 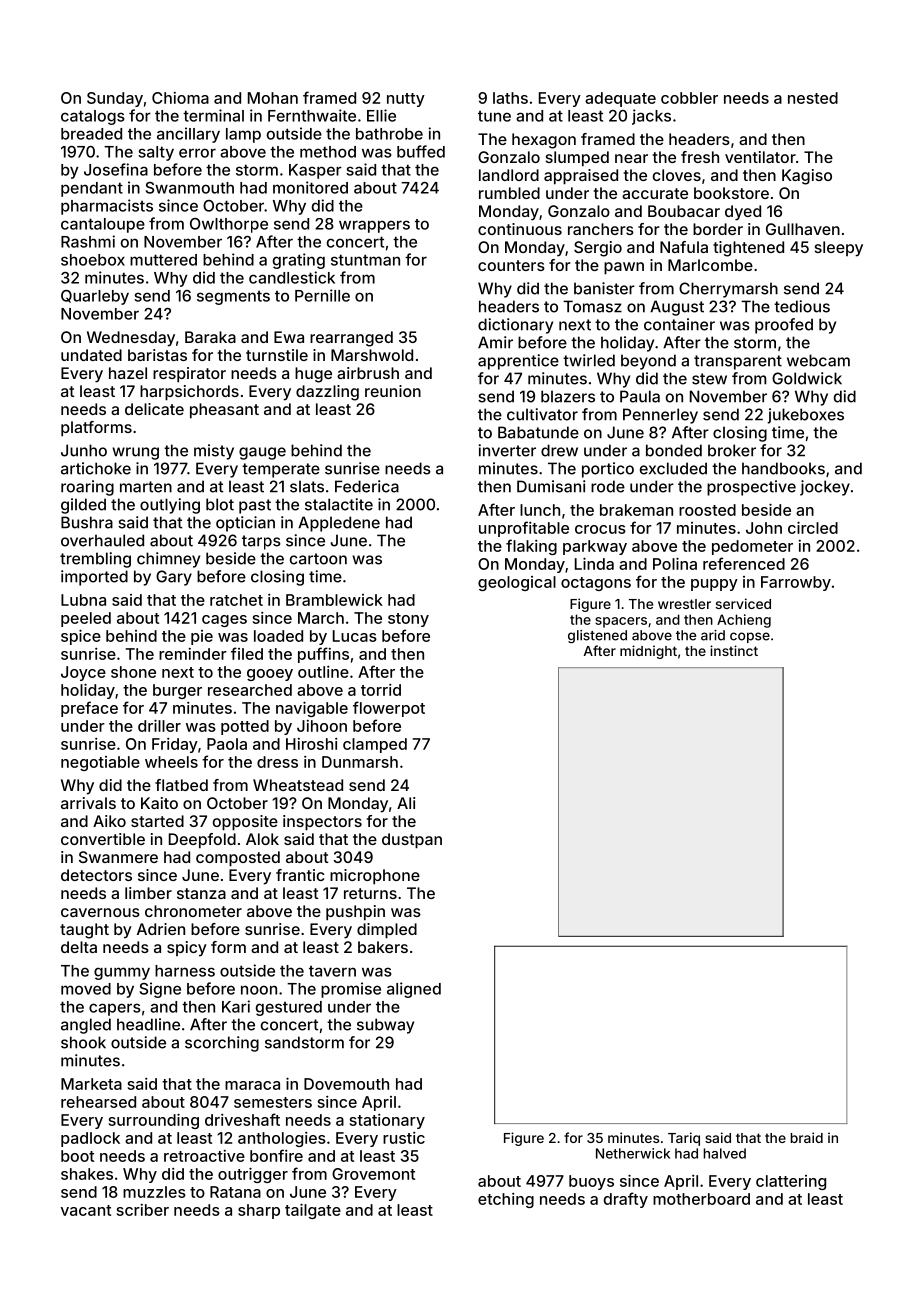 I want to click on container, so click(x=679, y=324).
